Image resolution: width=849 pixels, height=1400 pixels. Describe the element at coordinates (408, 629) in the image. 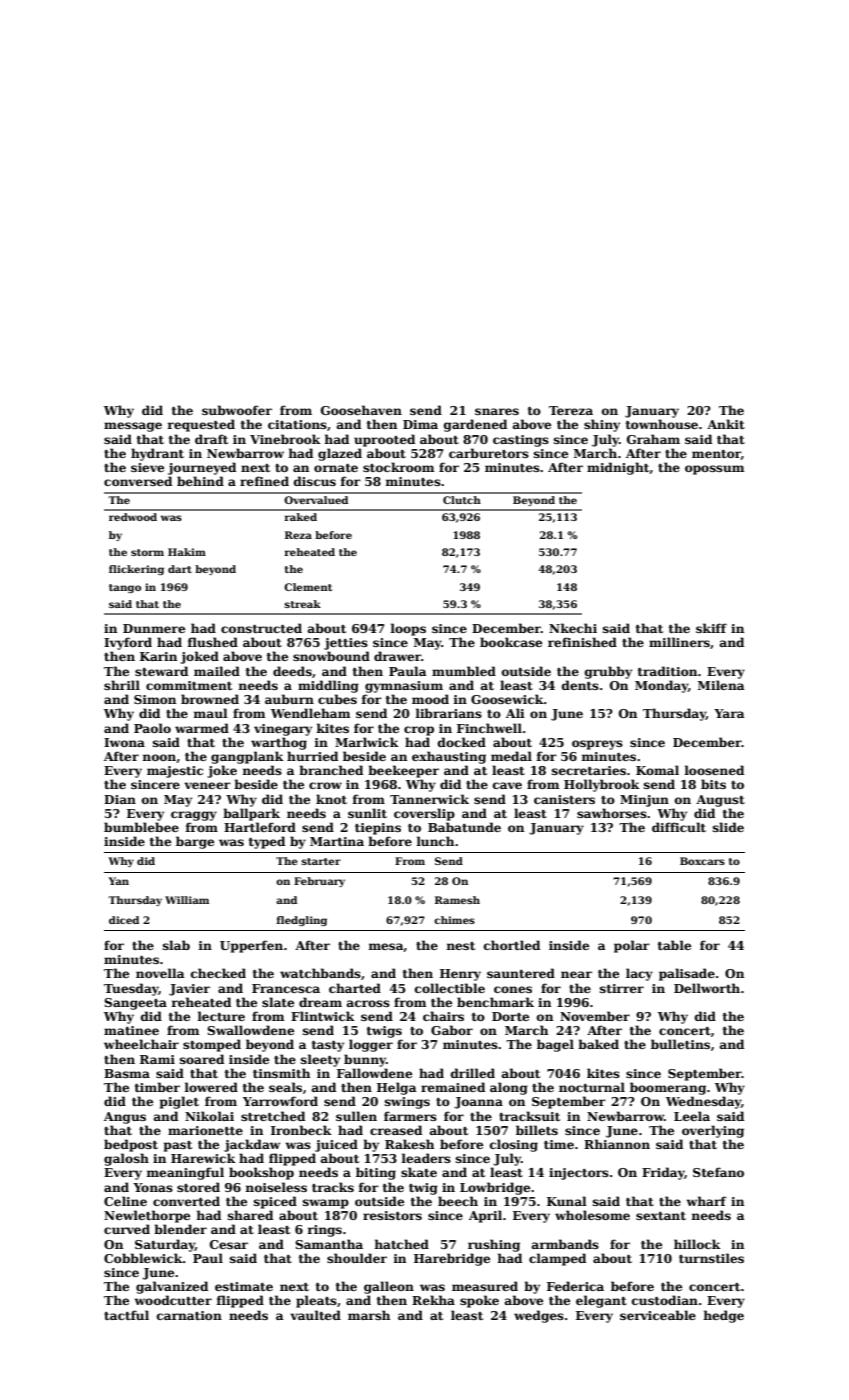

I see `loops` at that location.
